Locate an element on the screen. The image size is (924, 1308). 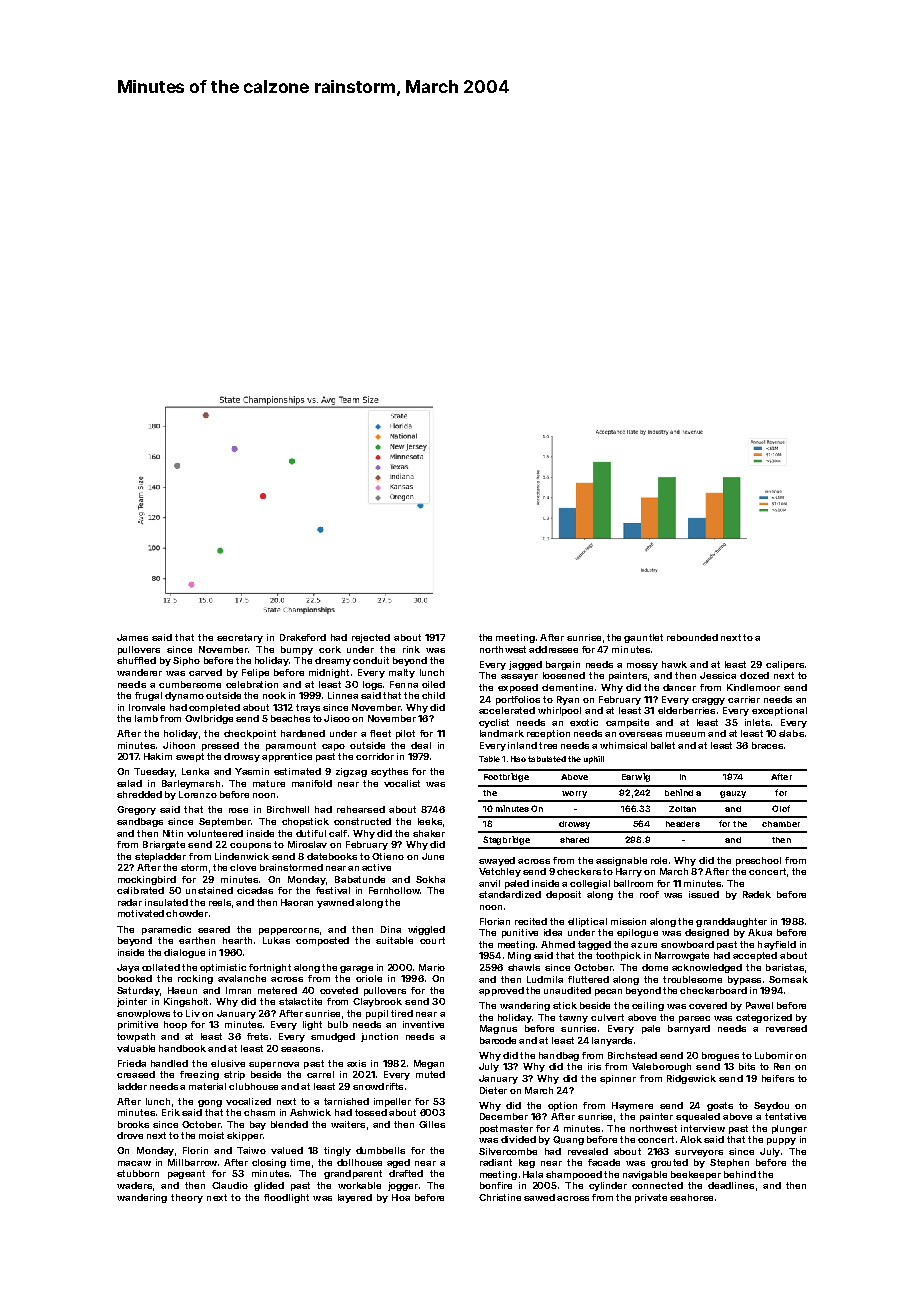
chamber is located at coordinates (781, 824).
